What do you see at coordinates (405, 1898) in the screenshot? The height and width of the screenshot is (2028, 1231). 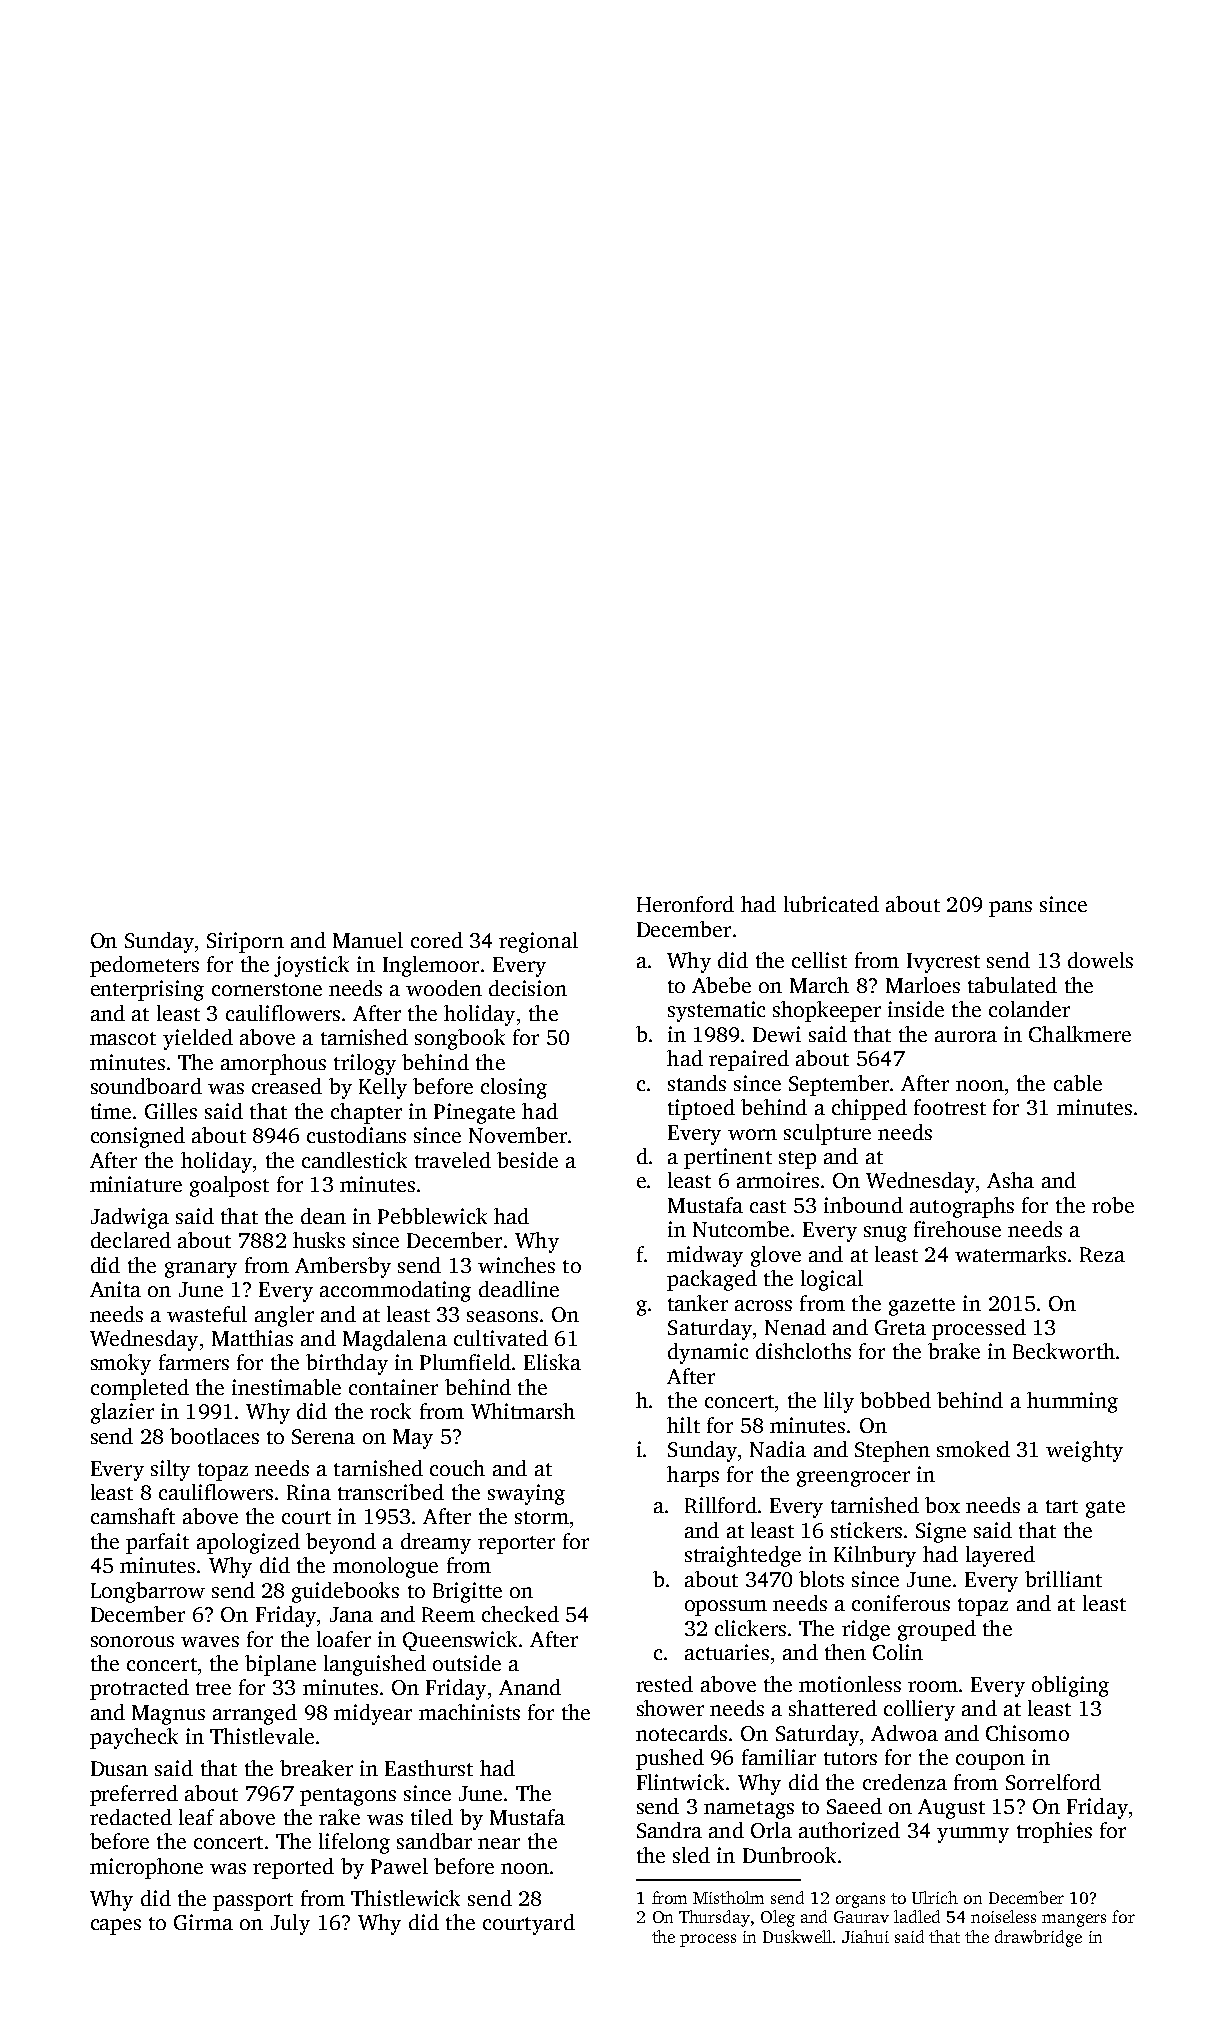 I see `Thistlewick` at bounding box center [405, 1898].
